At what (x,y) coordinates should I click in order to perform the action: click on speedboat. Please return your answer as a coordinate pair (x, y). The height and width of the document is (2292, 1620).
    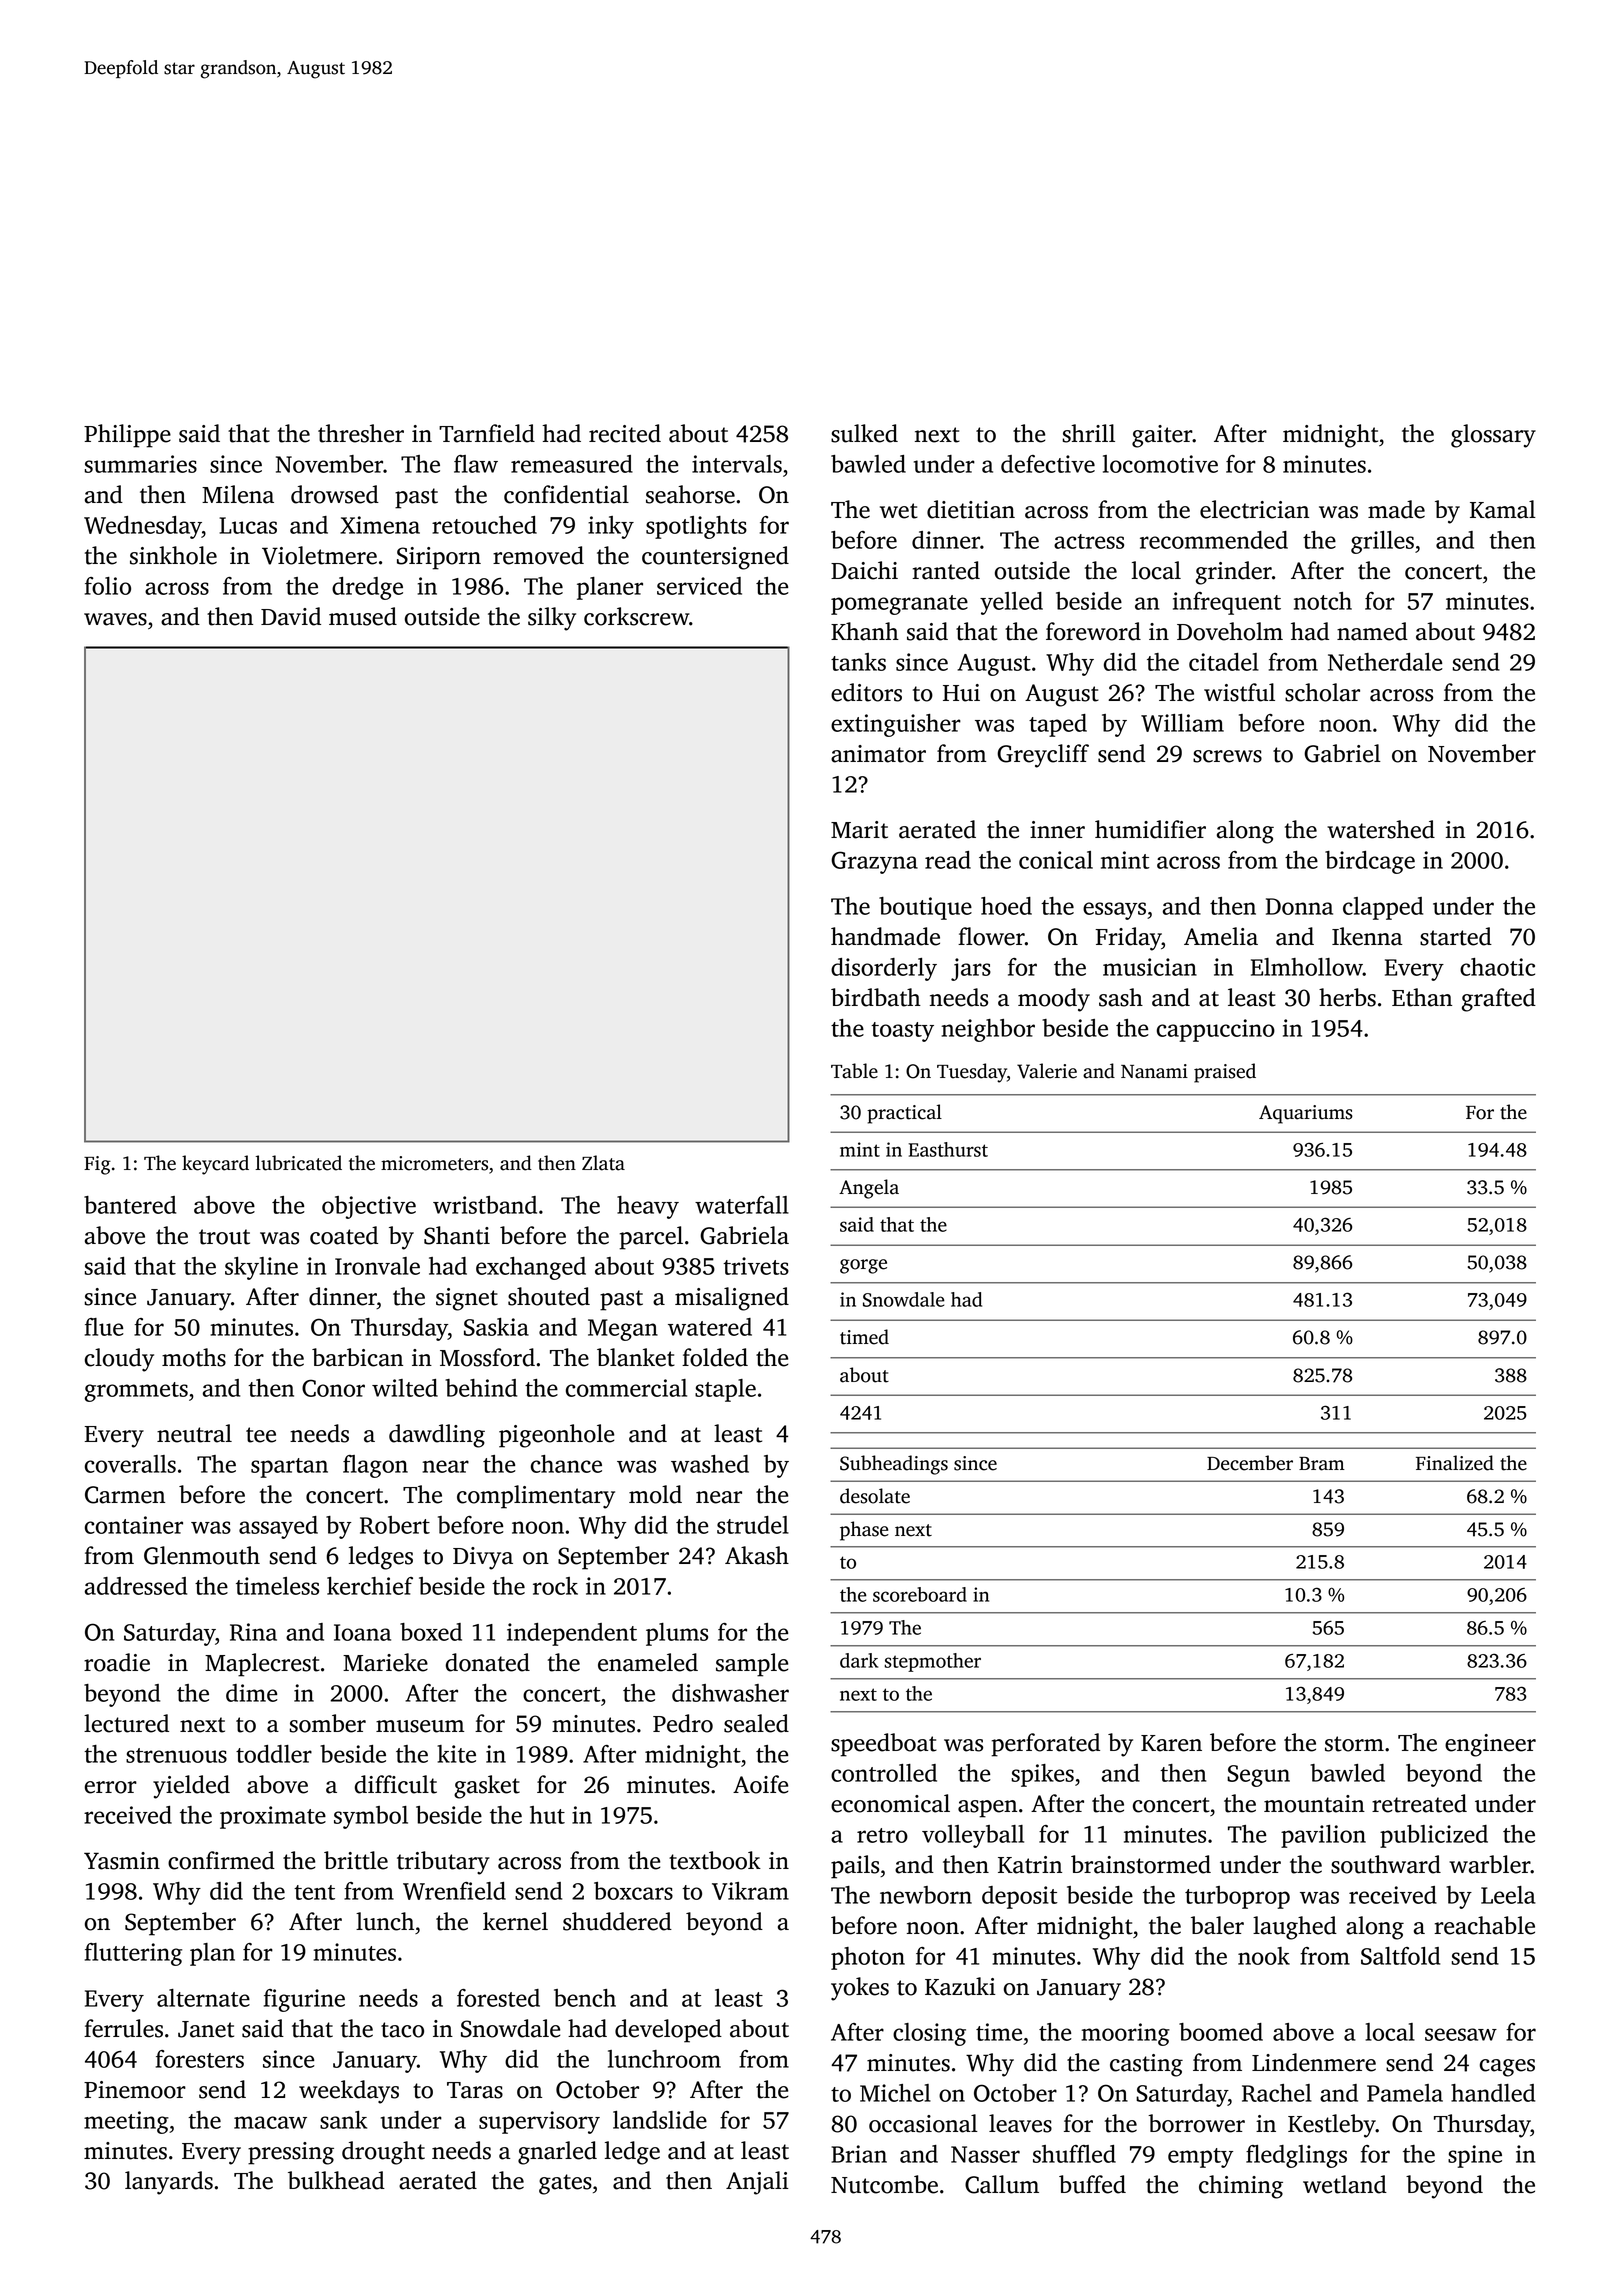
    Looking at the image, I should click on (884, 1745).
